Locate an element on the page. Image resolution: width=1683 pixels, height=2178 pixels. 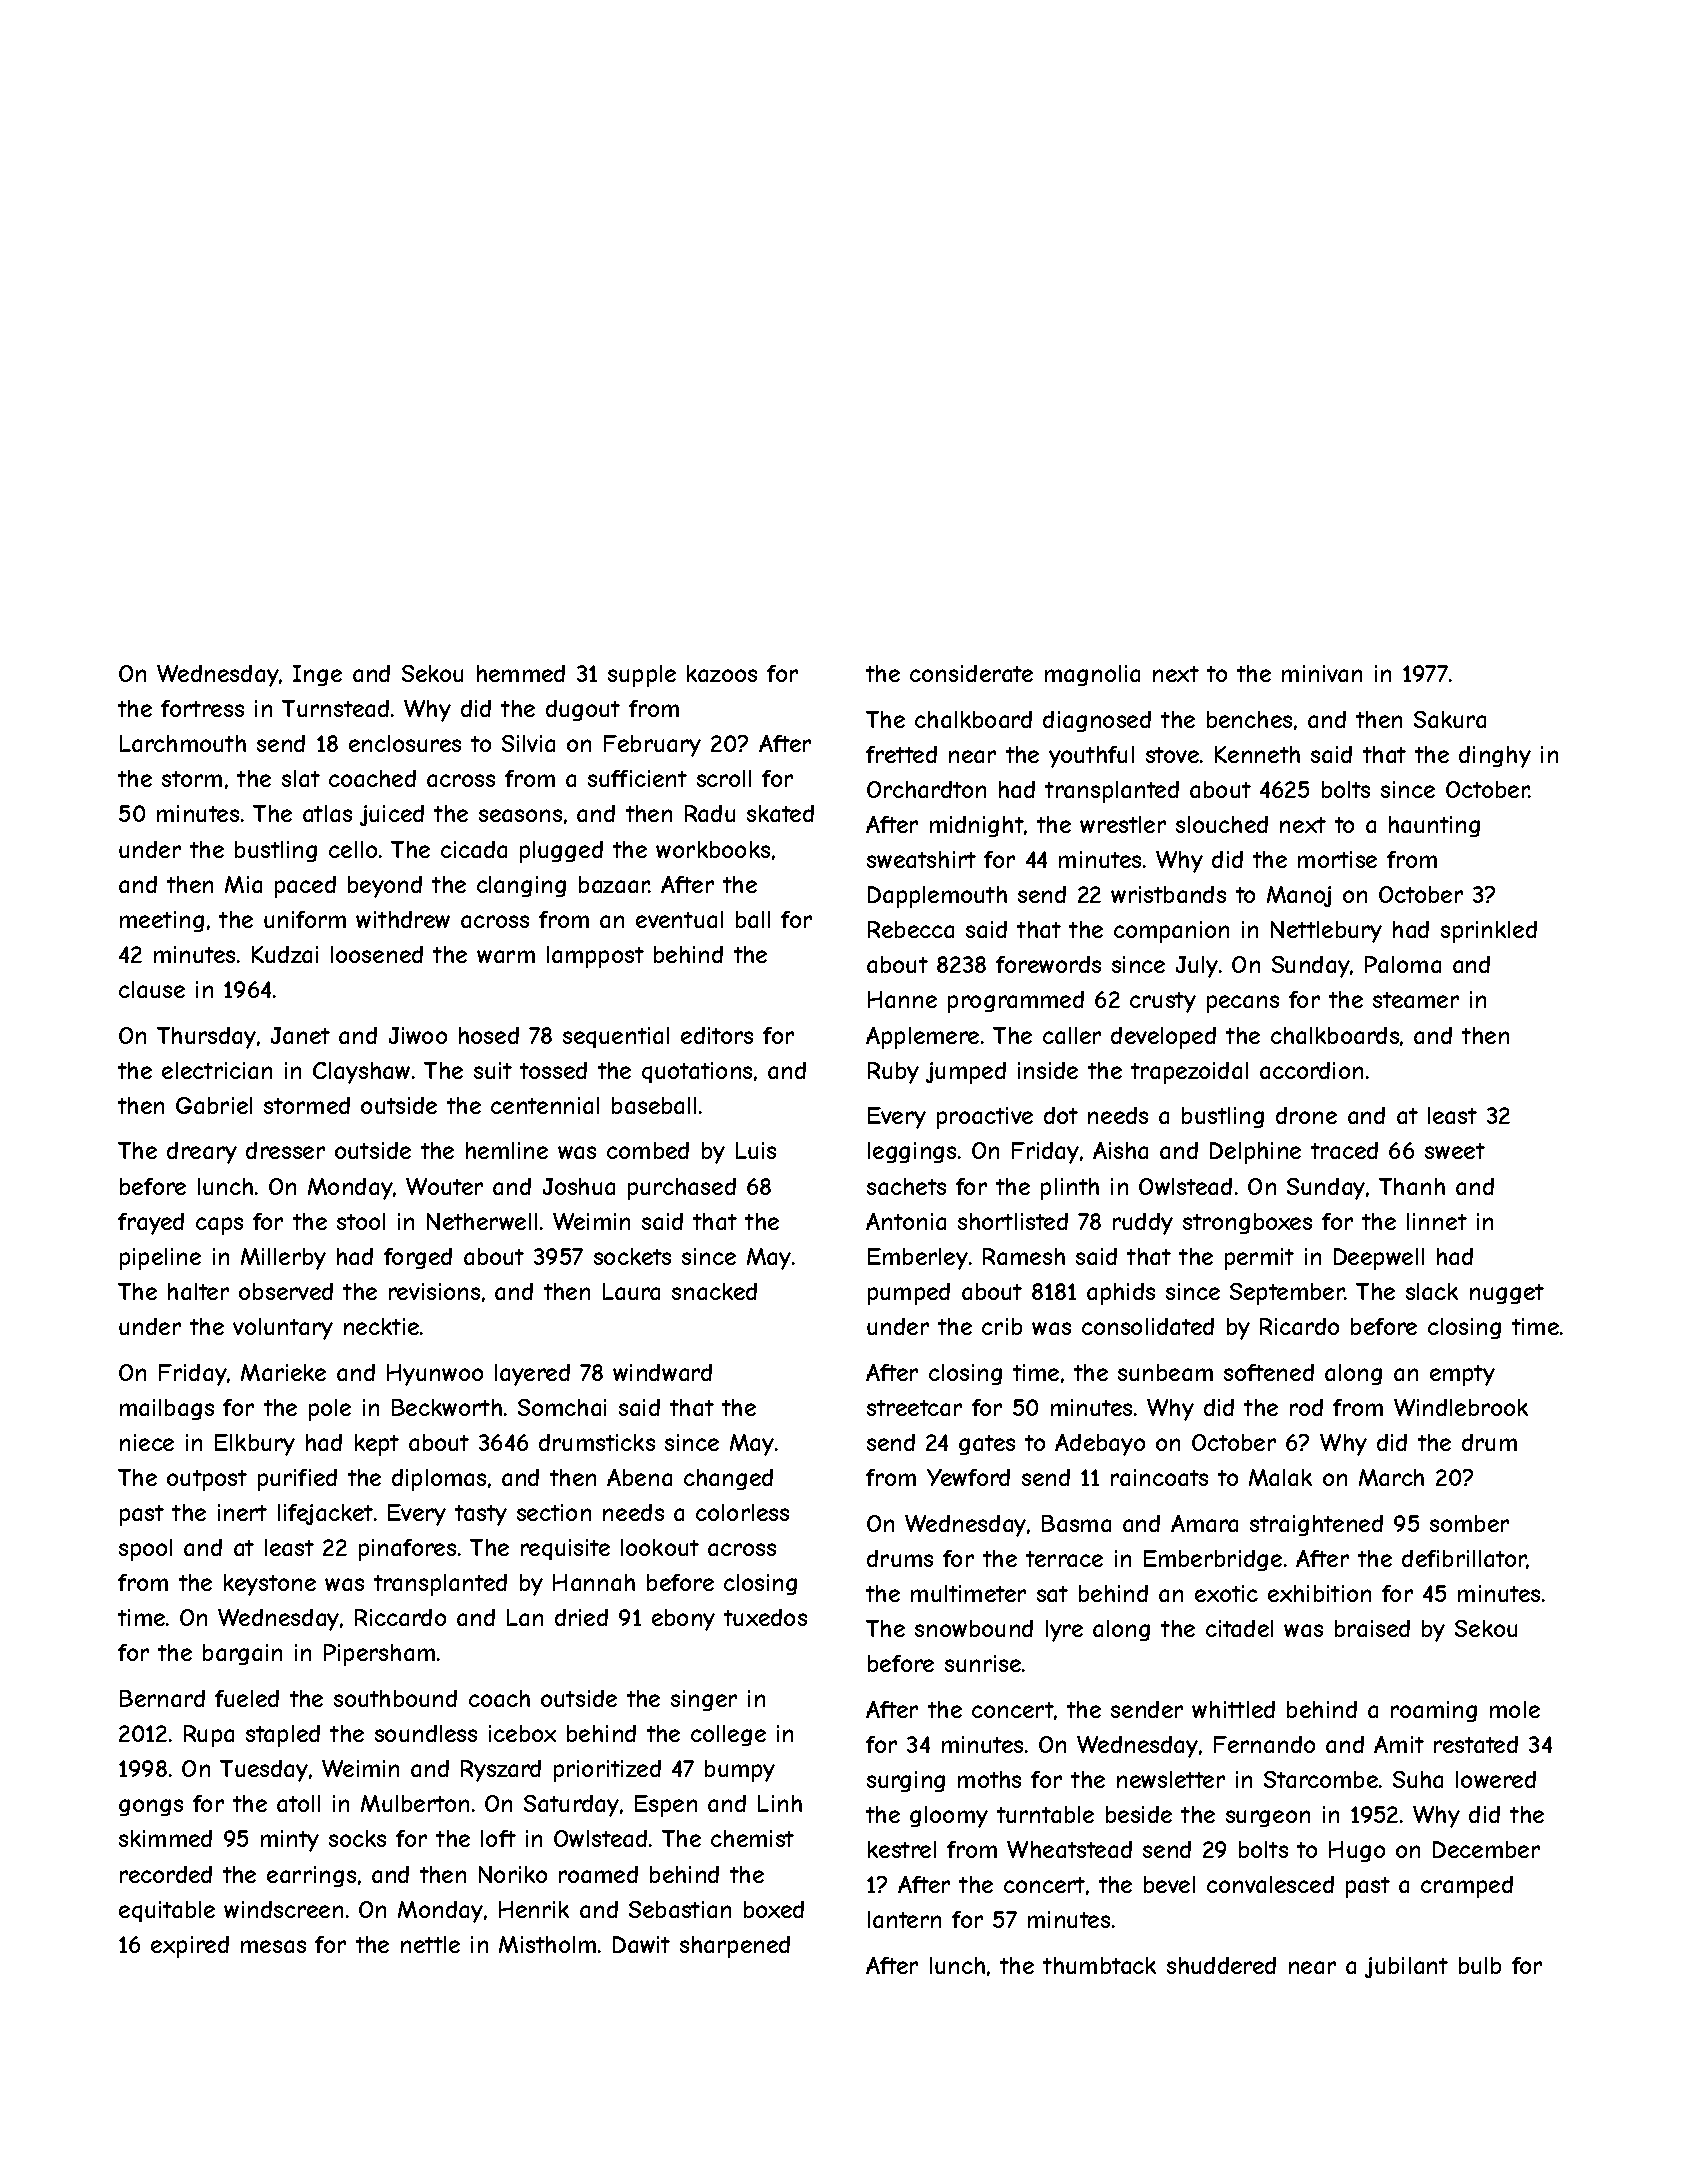
benches is located at coordinates (1249, 719).
